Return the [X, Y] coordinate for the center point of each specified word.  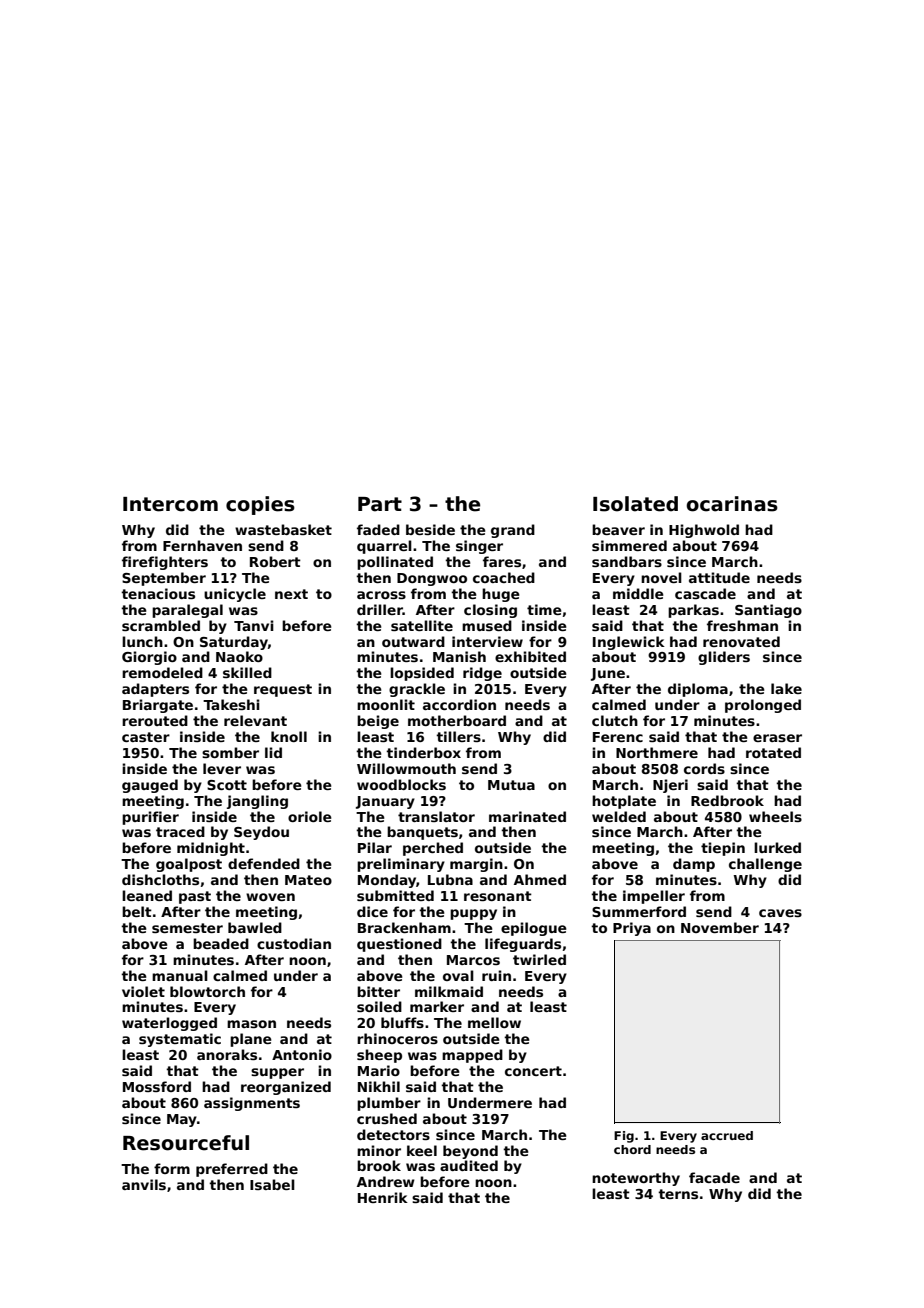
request [283, 690]
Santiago [768, 611]
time [544, 609]
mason [251, 1024]
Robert [275, 561]
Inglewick [629, 643]
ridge [482, 674]
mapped [472, 1056]
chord [632, 1149]
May [182, 1120]
